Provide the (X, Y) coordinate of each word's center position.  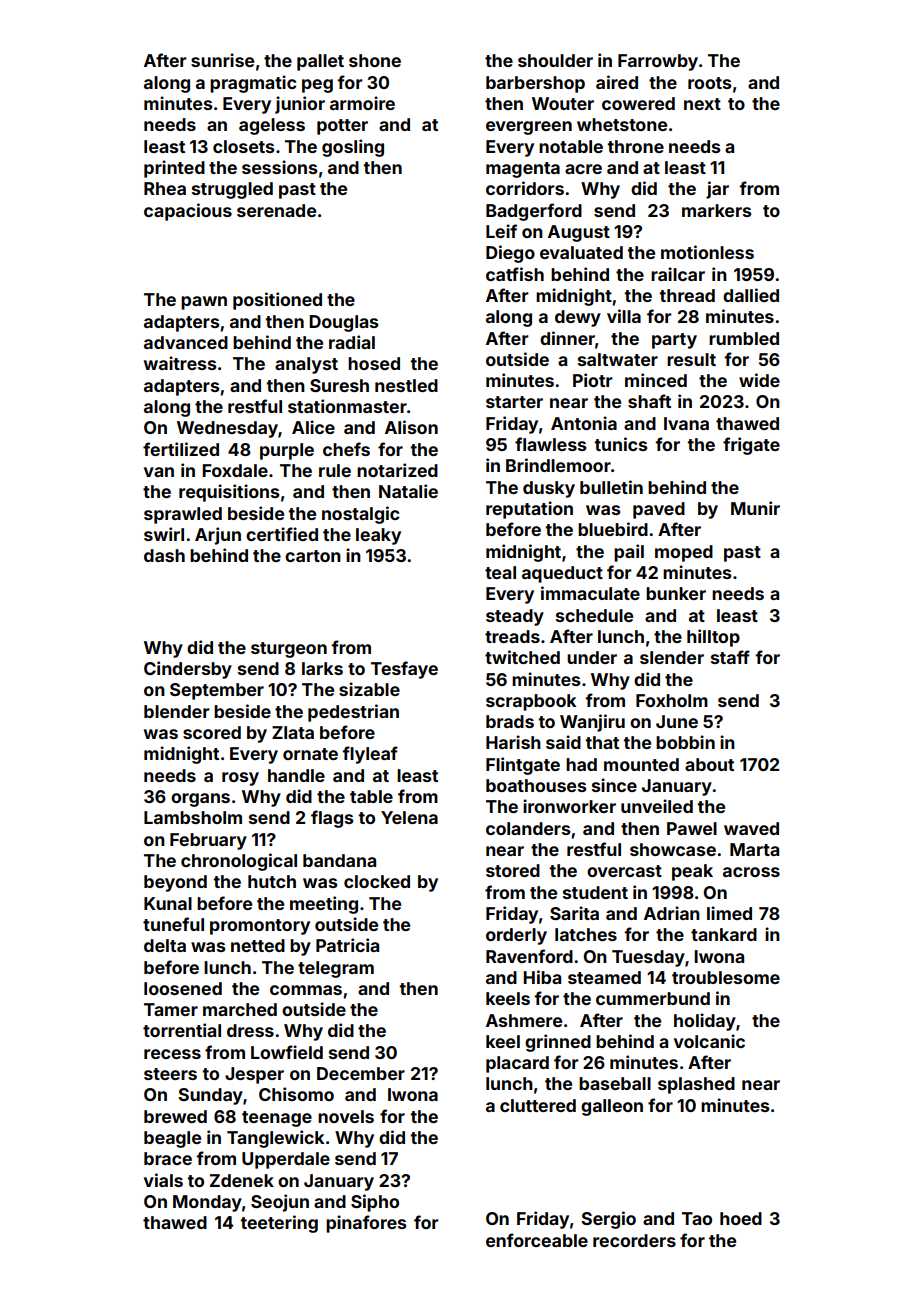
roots (709, 83)
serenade (276, 210)
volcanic (709, 1041)
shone (375, 60)
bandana (339, 860)
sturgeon (289, 650)
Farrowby (658, 62)
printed (174, 169)
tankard (724, 934)
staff (730, 657)
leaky (378, 536)
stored (513, 870)
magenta (523, 170)
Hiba (542, 977)
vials (163, 1180)
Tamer (171, 1009)
